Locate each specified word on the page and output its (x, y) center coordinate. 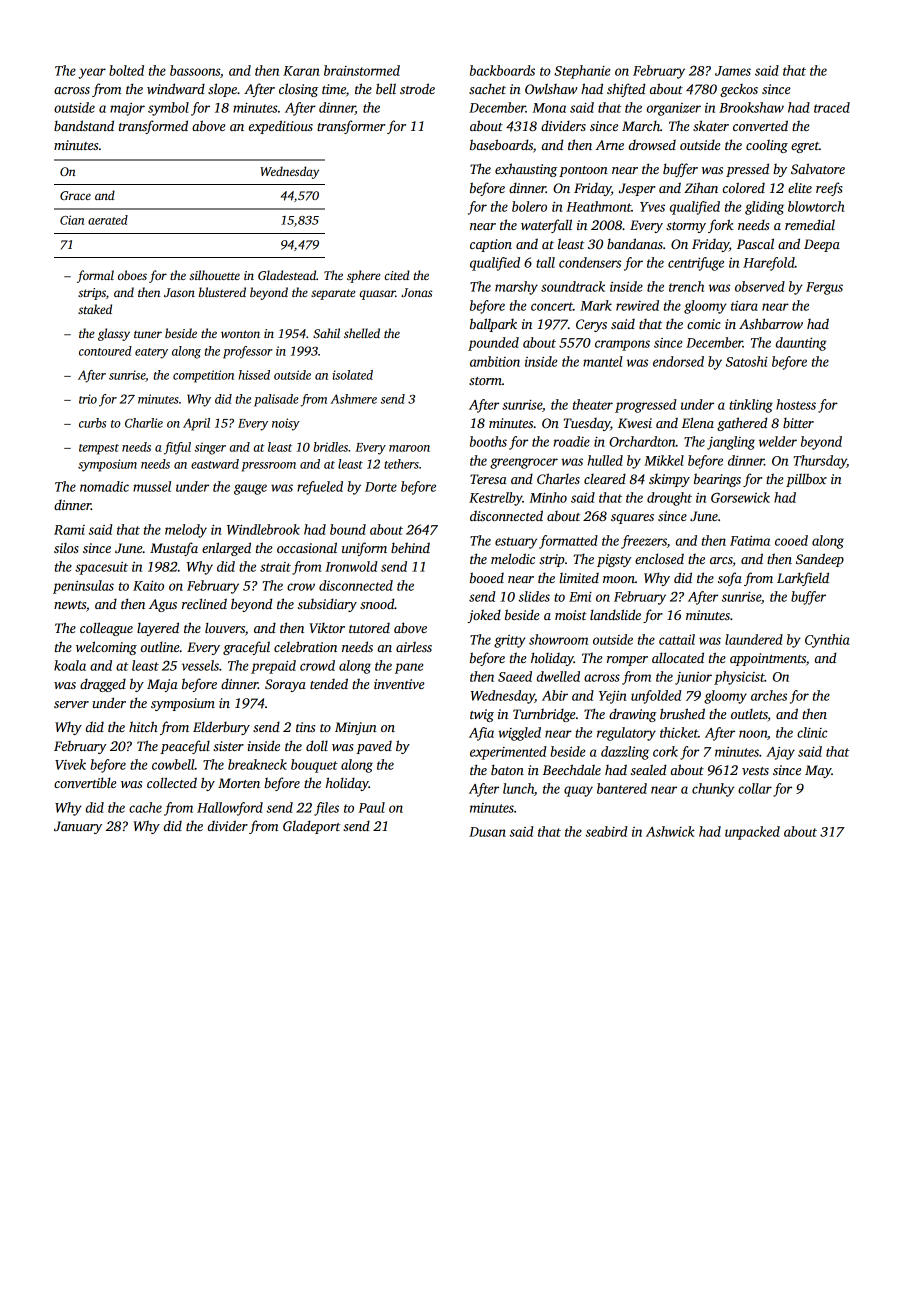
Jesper (637, 189)
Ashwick (670, 831)
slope (222, 90)
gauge (250, 489)
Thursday (820, 462)
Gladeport (311, 827)
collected (172, 782)
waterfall (546, 226)
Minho (548, 497)
